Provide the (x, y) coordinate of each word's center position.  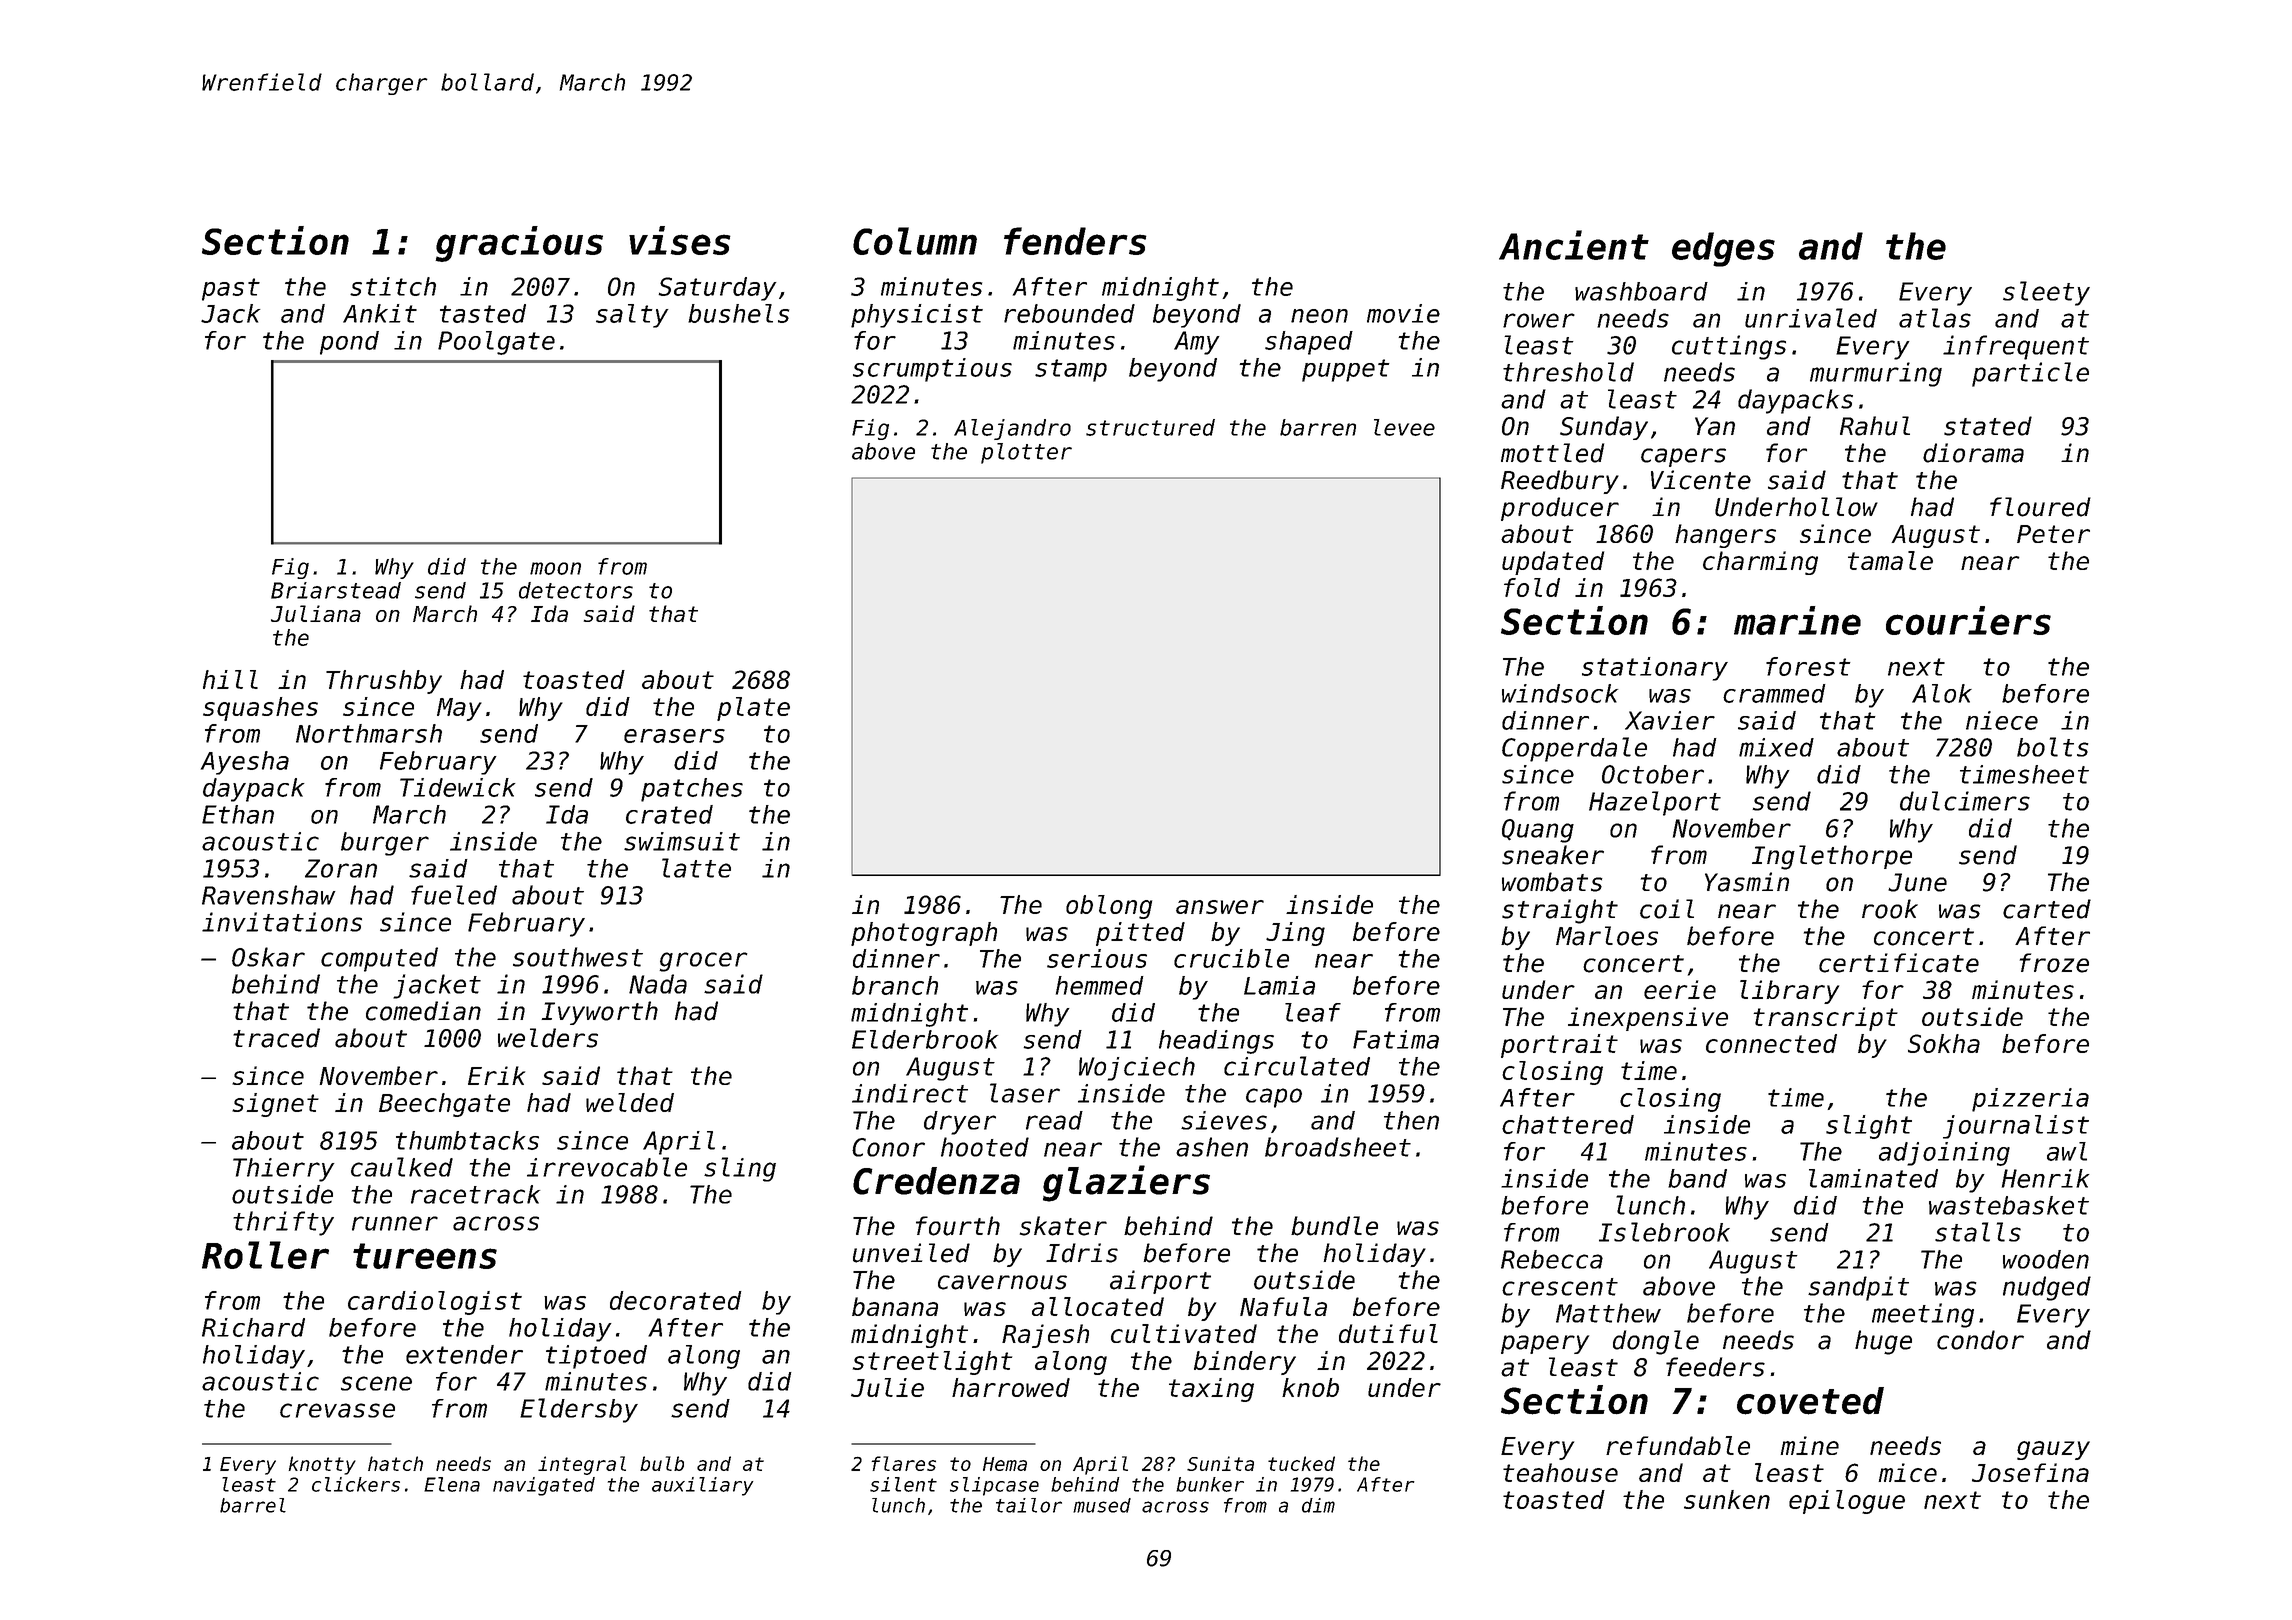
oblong (1109, 907)
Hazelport (1655, 803)
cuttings (1729, 347)
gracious (519, 244)
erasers (674, 736)
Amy (1197, 343)
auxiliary (702, 1486)
